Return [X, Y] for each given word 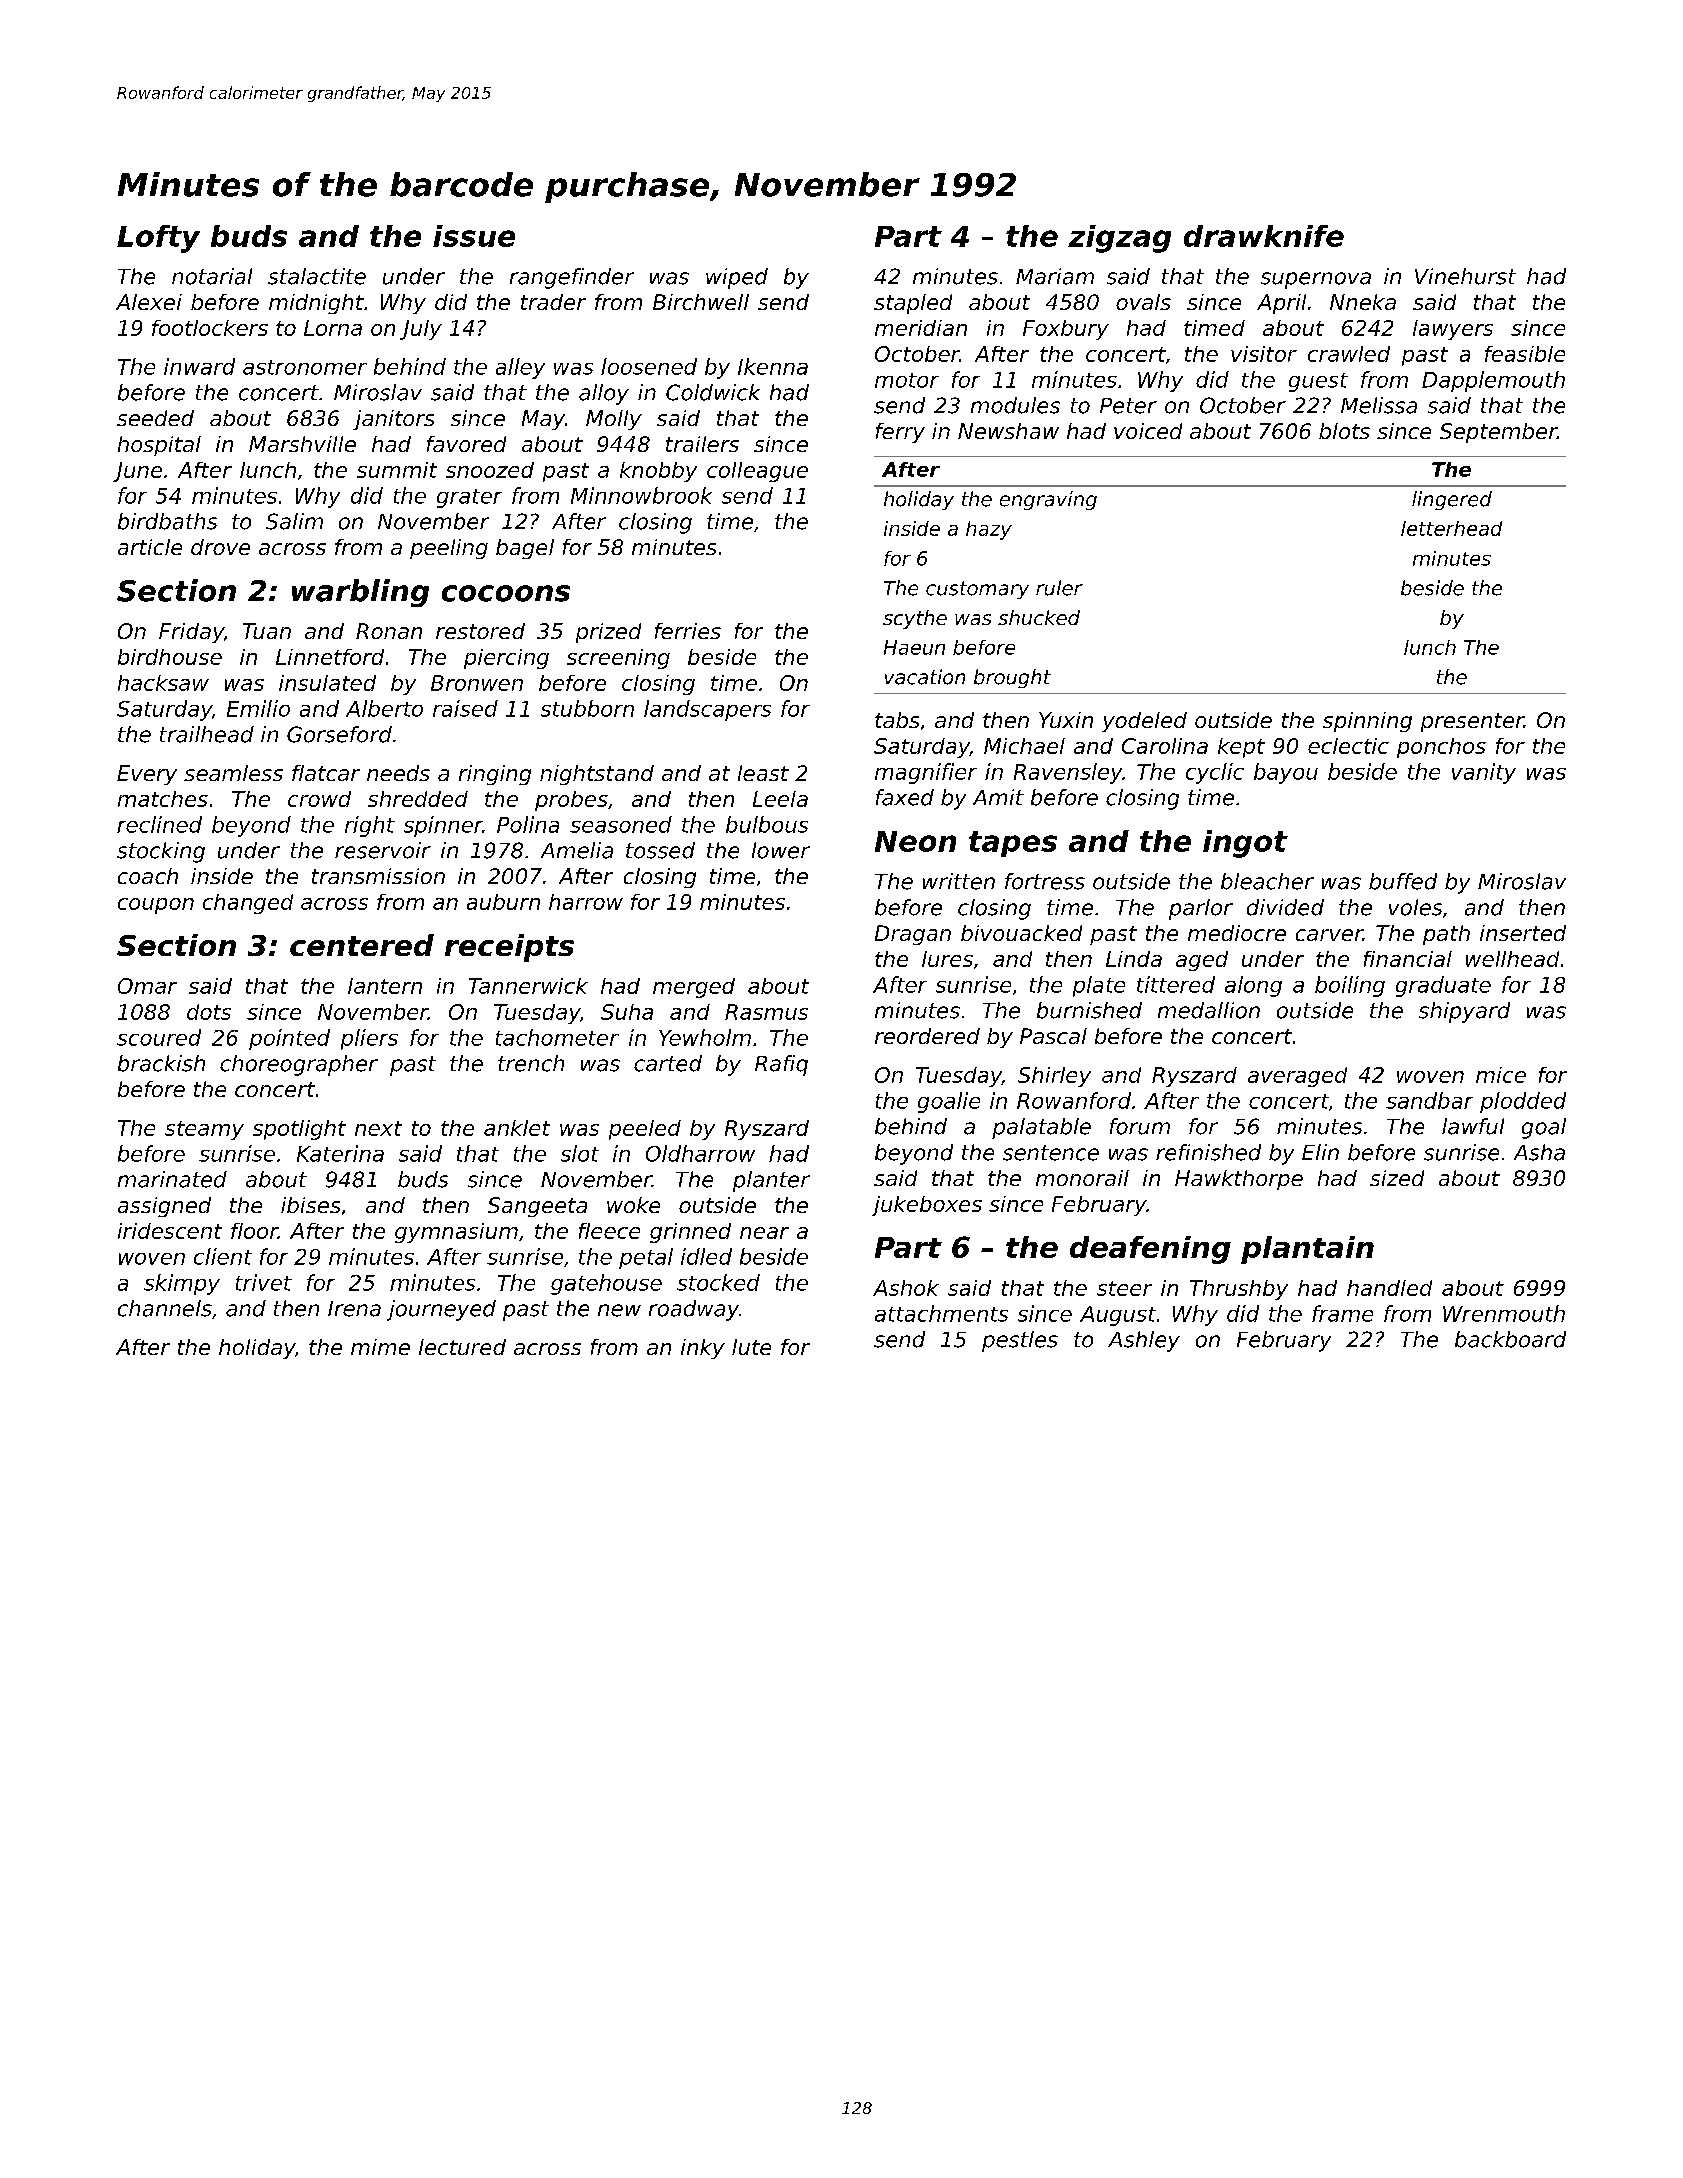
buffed [1403, 881]
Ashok [906, 1288]
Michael [1024, 746]
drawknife [1264, 236]
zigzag [1119, 239]
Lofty [158, 239]
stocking [161, 852]
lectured [462, 1347]
